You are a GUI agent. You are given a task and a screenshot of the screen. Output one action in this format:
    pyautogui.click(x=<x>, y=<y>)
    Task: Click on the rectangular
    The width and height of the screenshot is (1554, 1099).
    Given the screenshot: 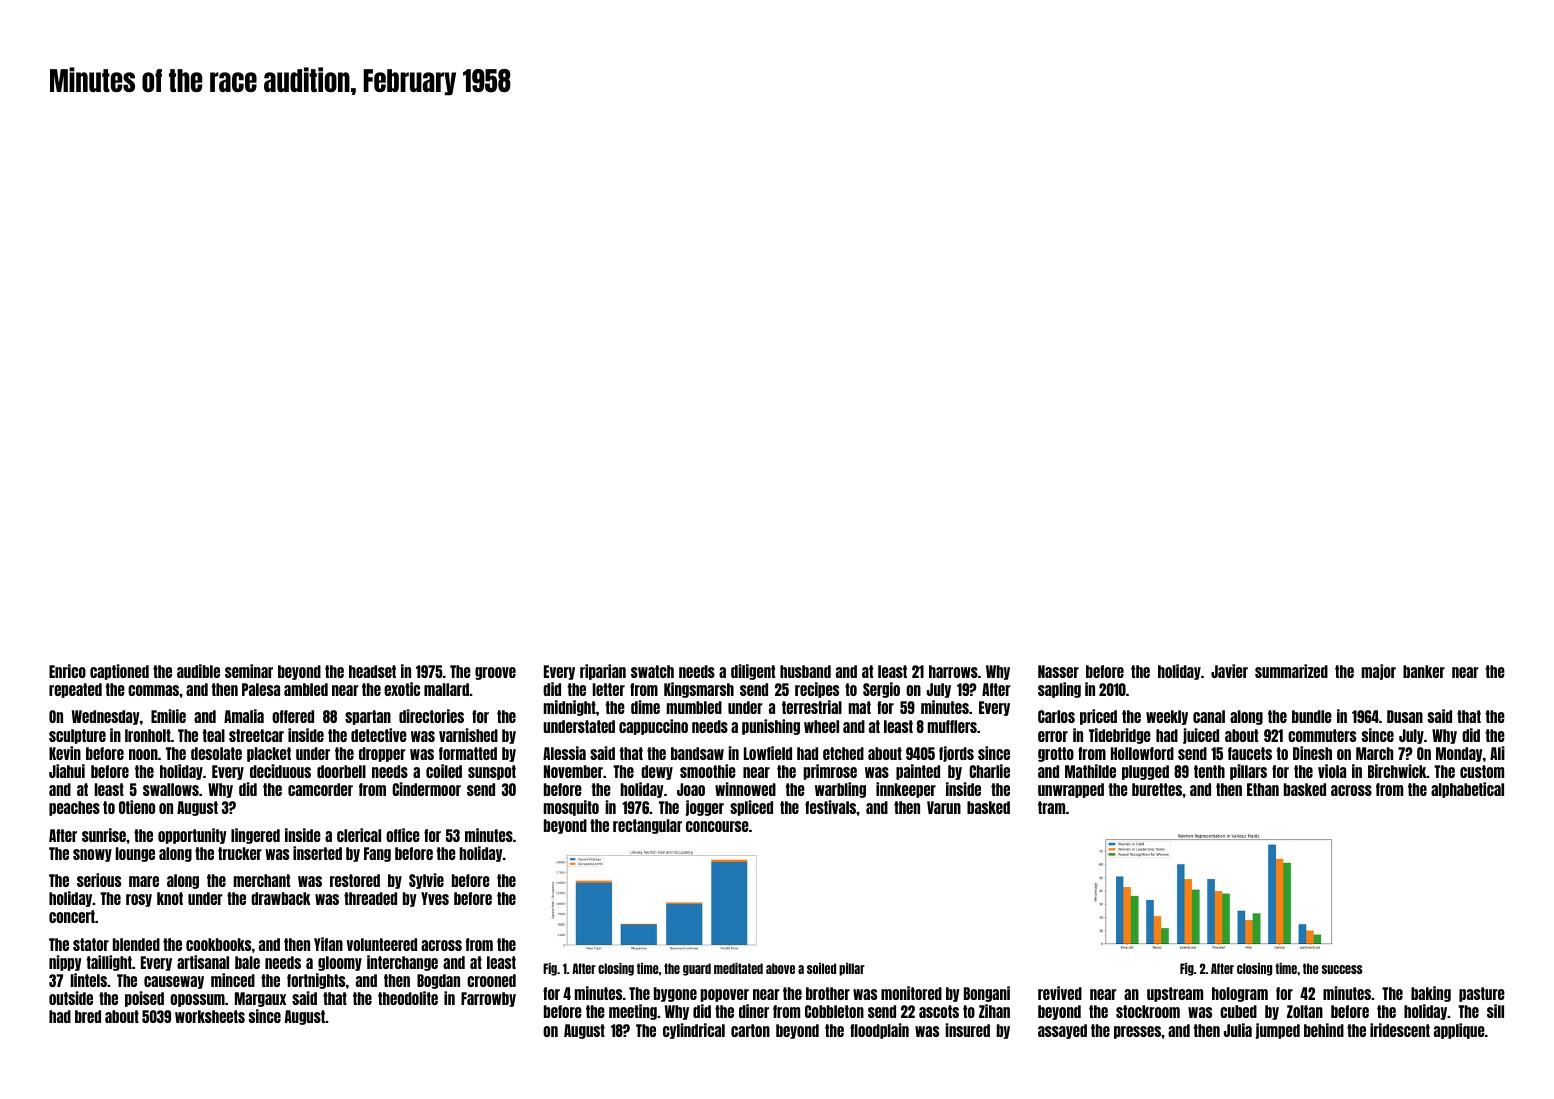 What is the action you would take?
    pyautogui.click(x=647, y=826)
